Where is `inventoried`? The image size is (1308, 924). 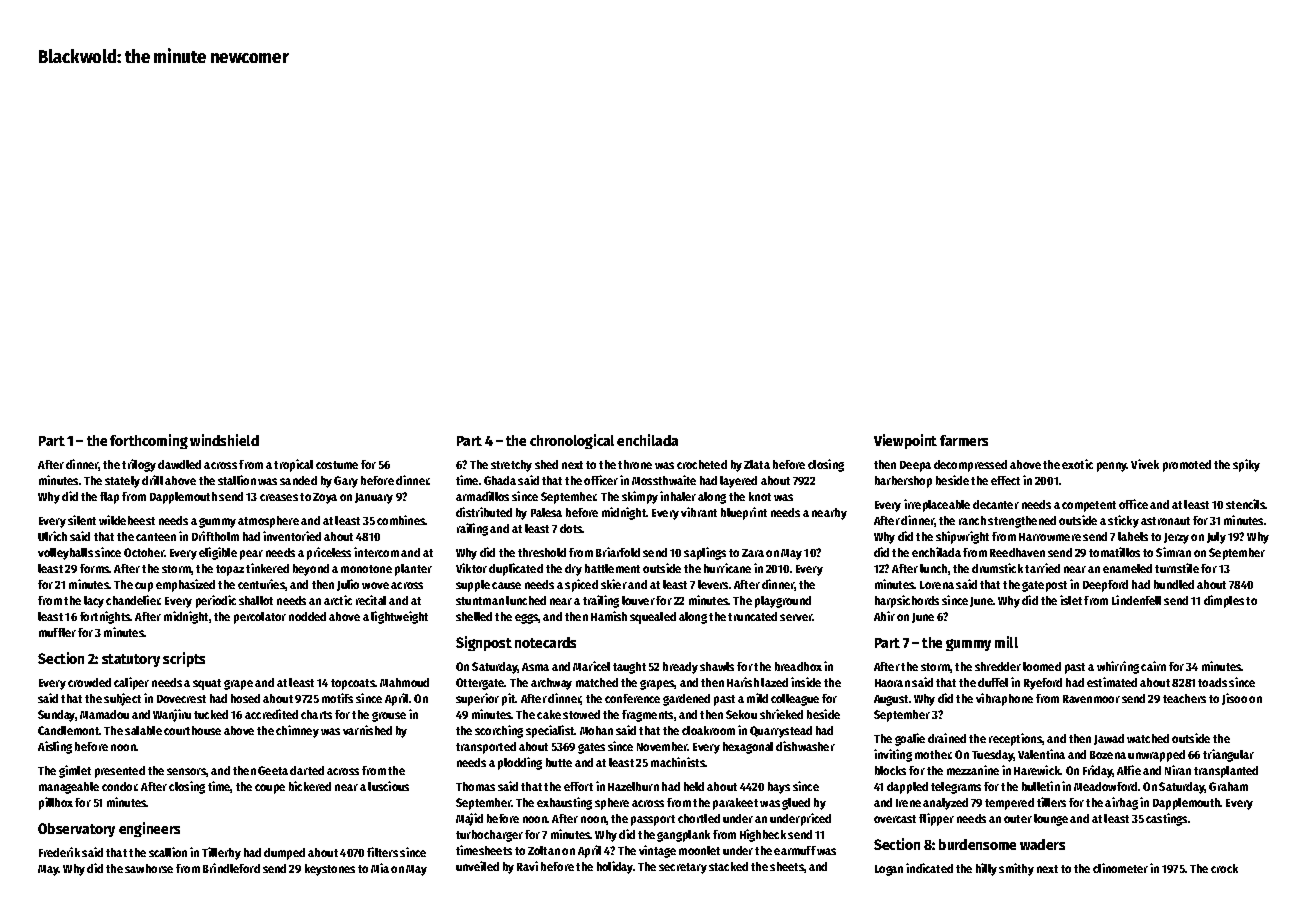 inventoried is located at coordinates (292, 536).
